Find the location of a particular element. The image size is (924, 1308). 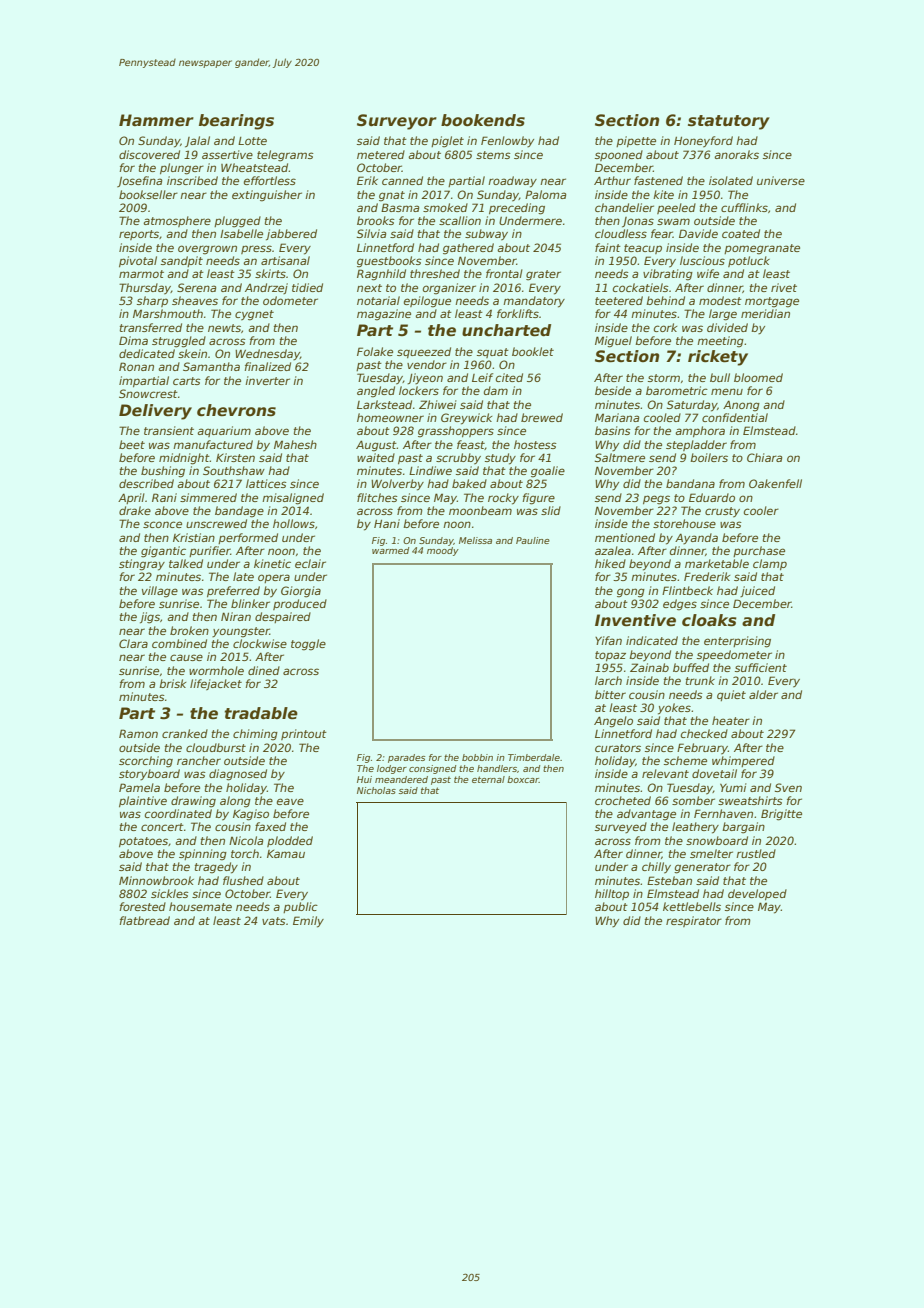

Surveyor is located at coordinates (397, 122).
